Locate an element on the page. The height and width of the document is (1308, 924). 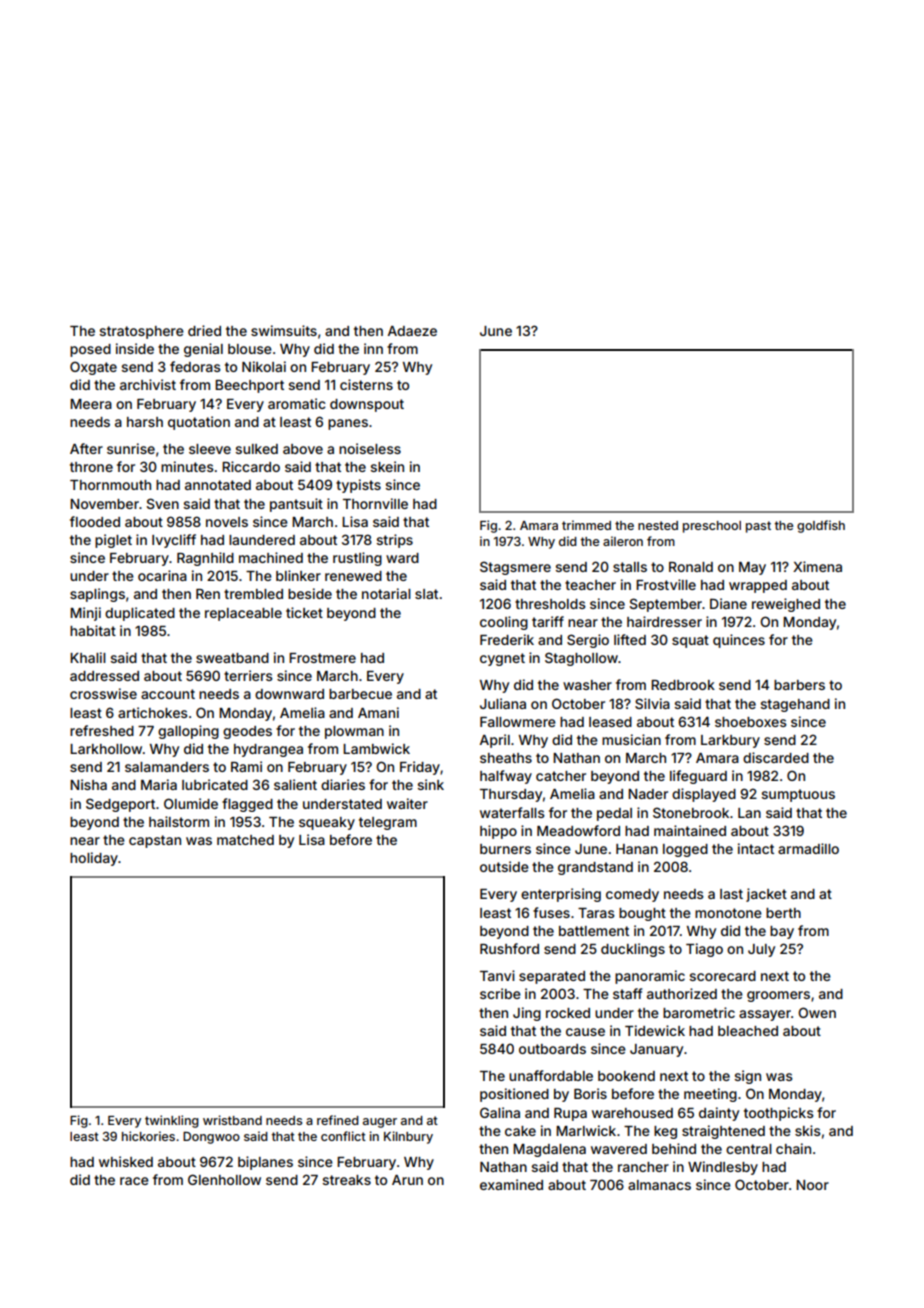
intact is located at coordinates (756, 848).
